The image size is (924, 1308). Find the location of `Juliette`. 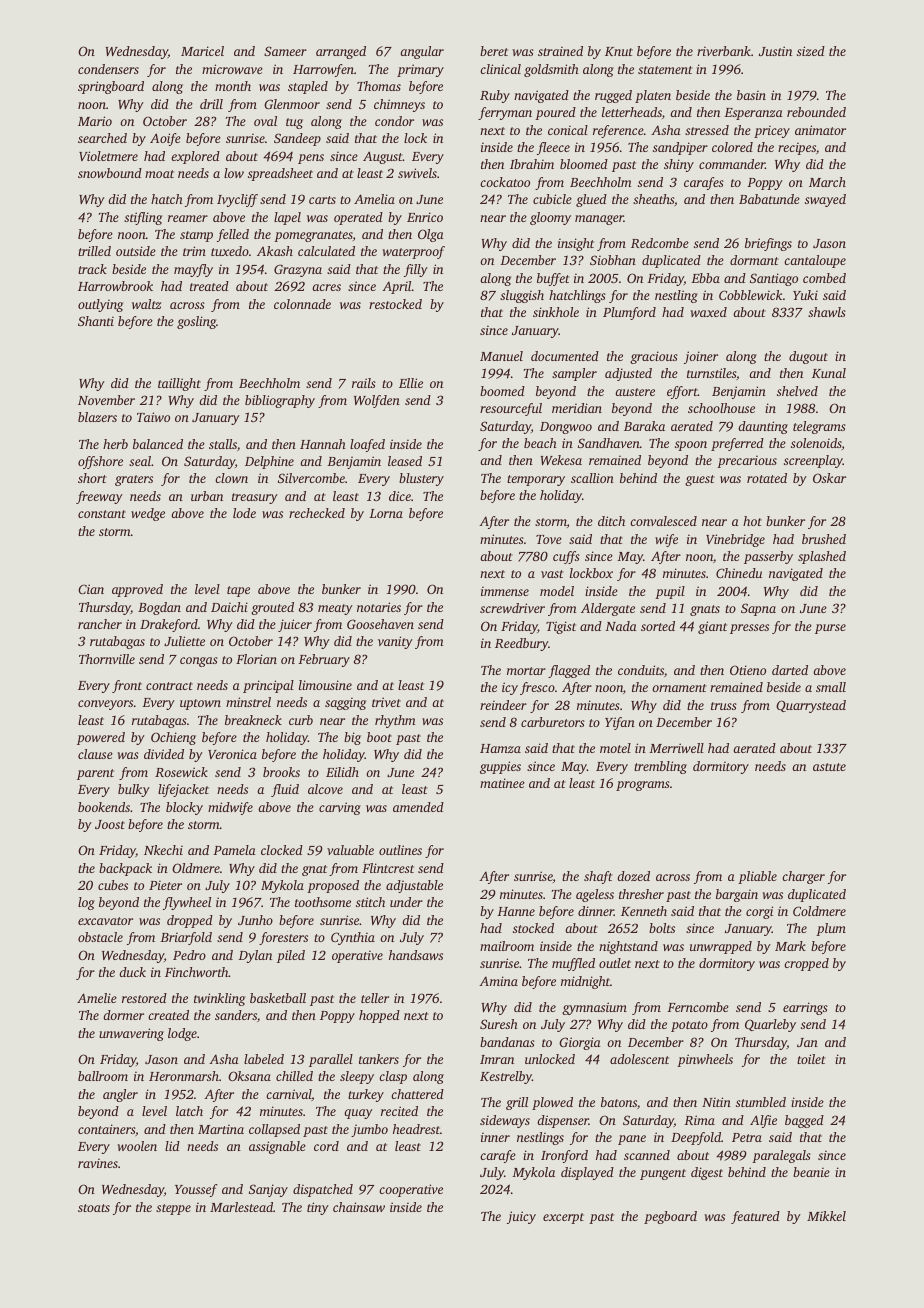

Juliette is located at coordinates (184, 641).
